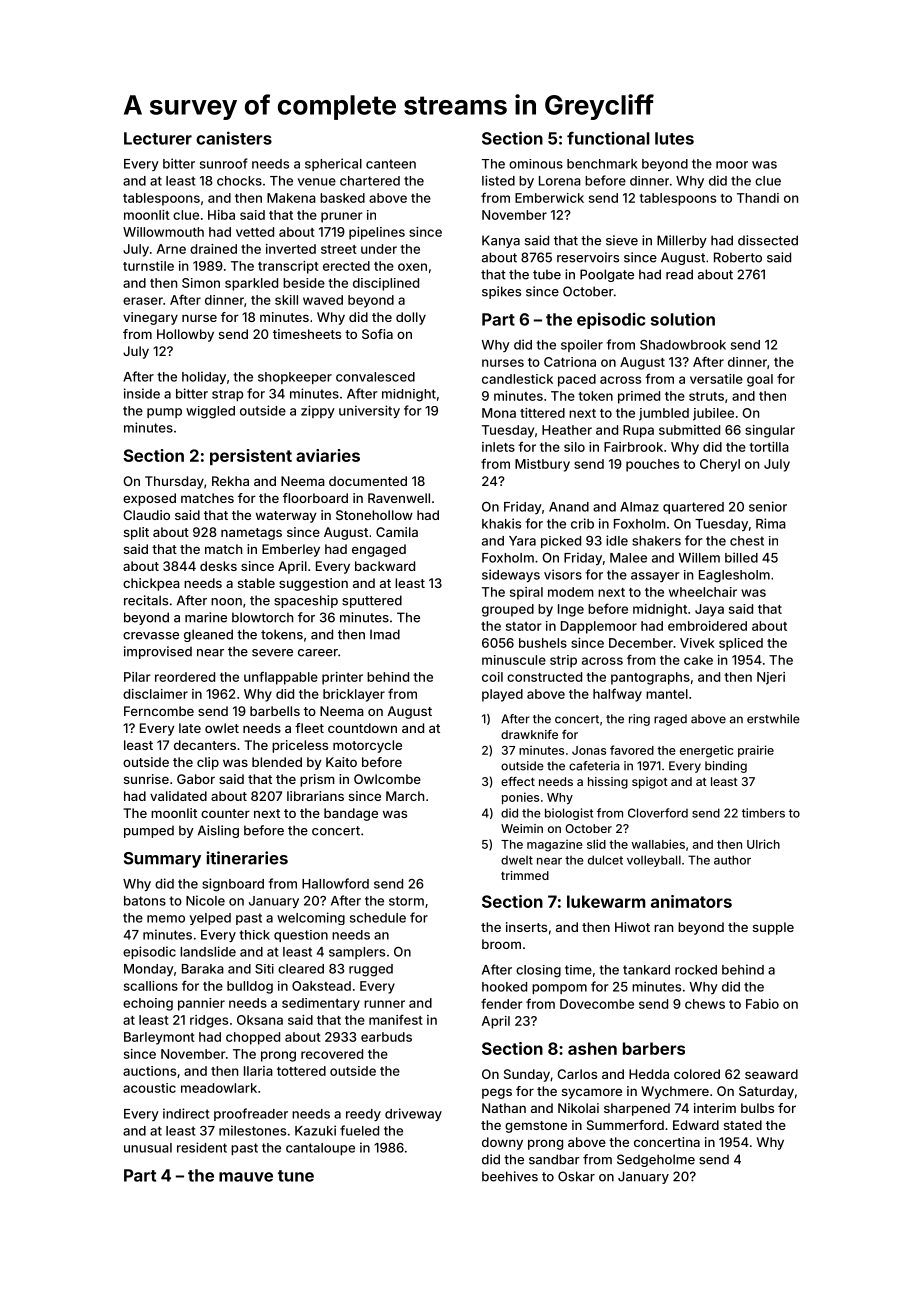 The image size is (924, 1308). Describe the element at coordinates (608, 138) in the screenshot. I see `functional` at that location.
